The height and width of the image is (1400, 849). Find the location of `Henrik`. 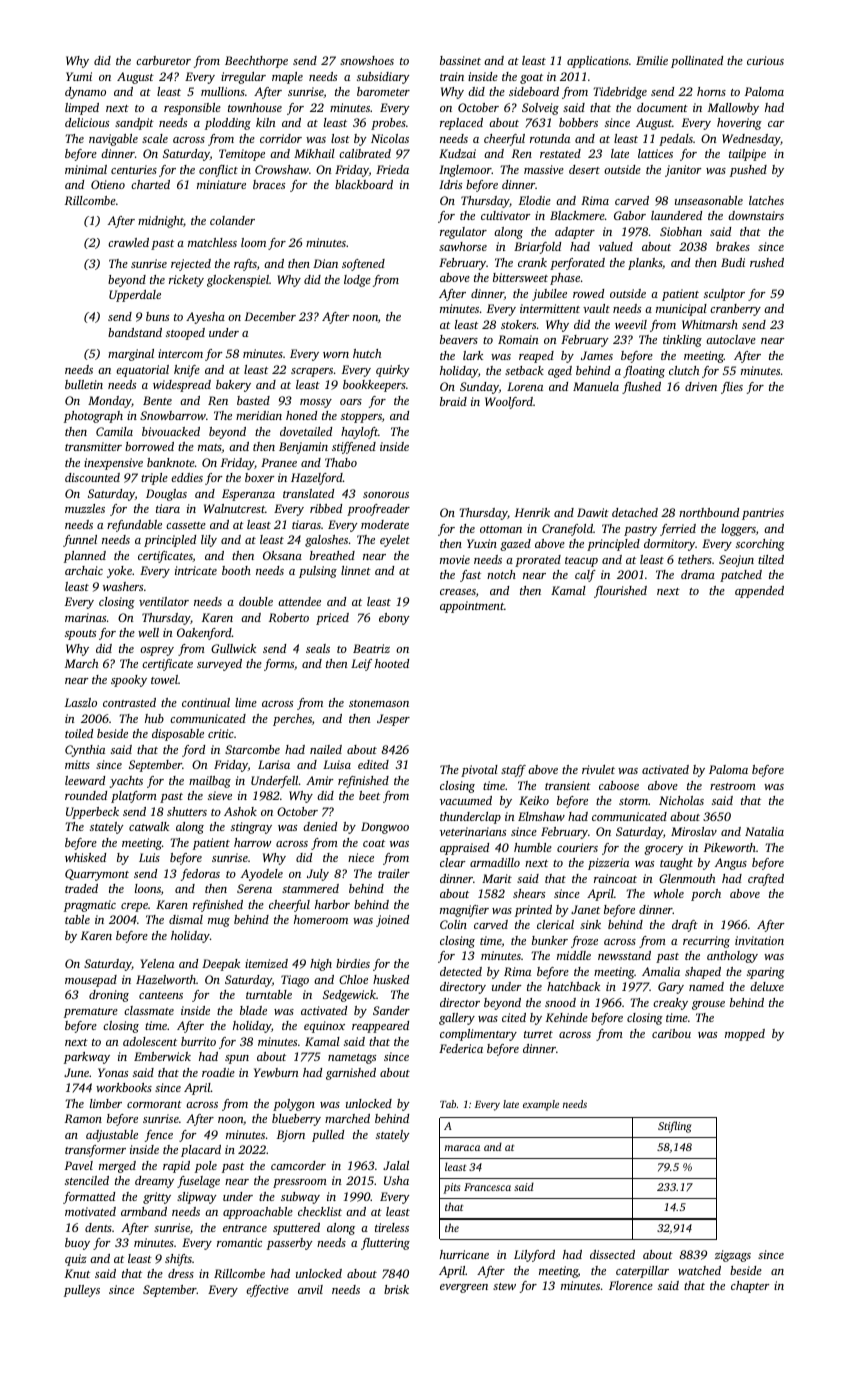

Henrik is located at coordinates (532, 512).
